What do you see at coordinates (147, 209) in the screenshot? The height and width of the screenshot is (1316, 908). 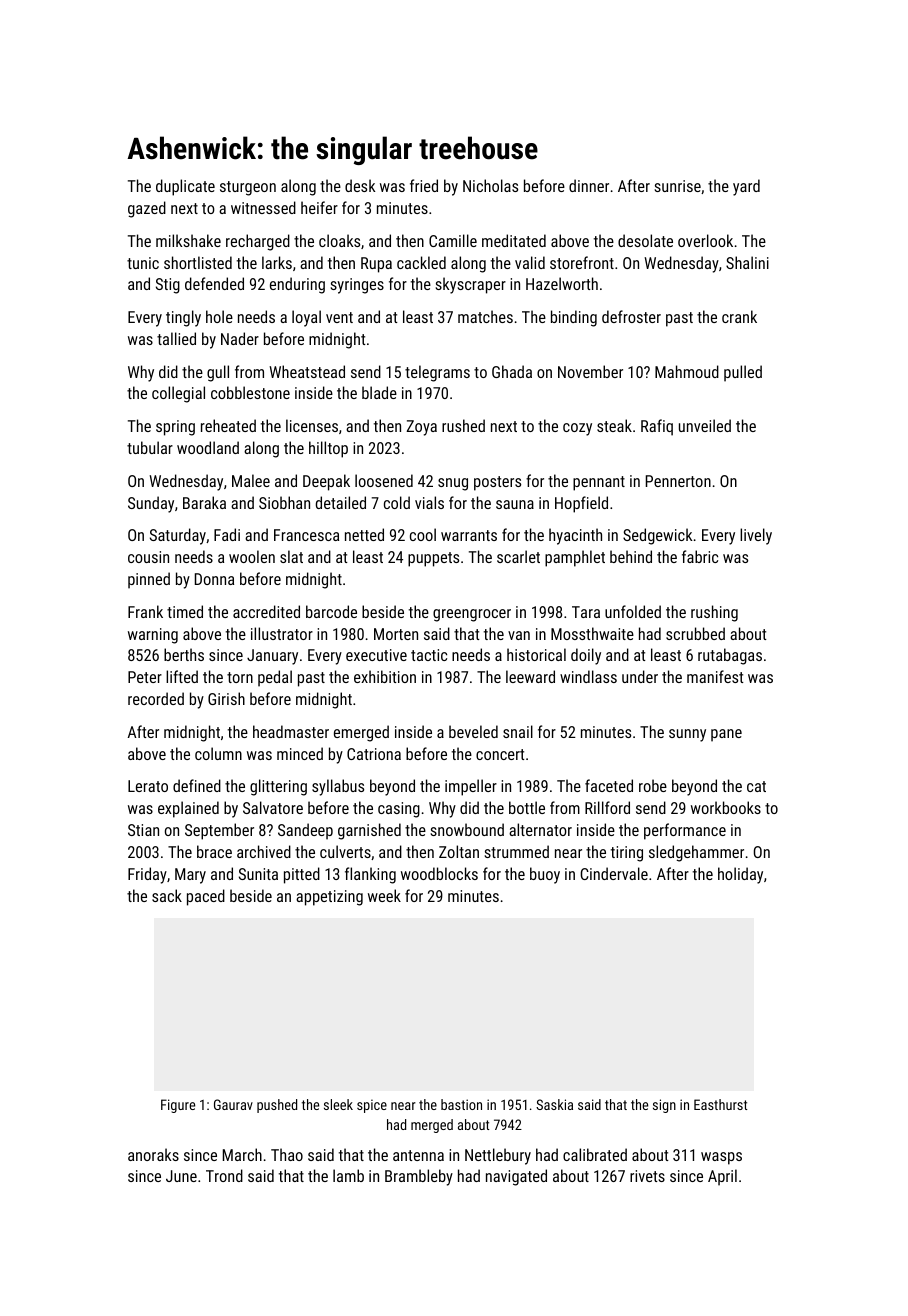 I see `gazed` at bounding box center [147, 209].
